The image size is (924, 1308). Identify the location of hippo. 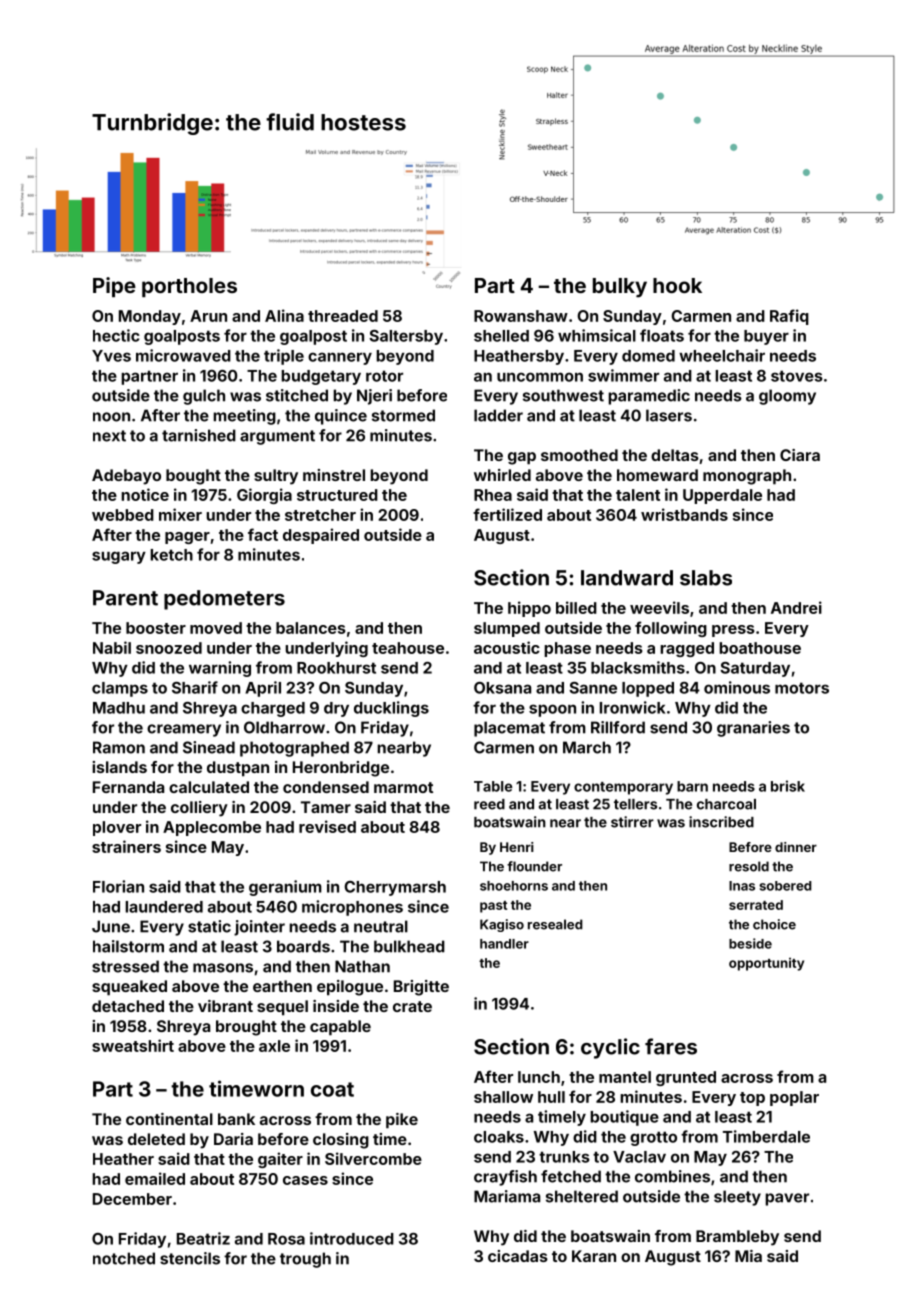
(529, 609).
